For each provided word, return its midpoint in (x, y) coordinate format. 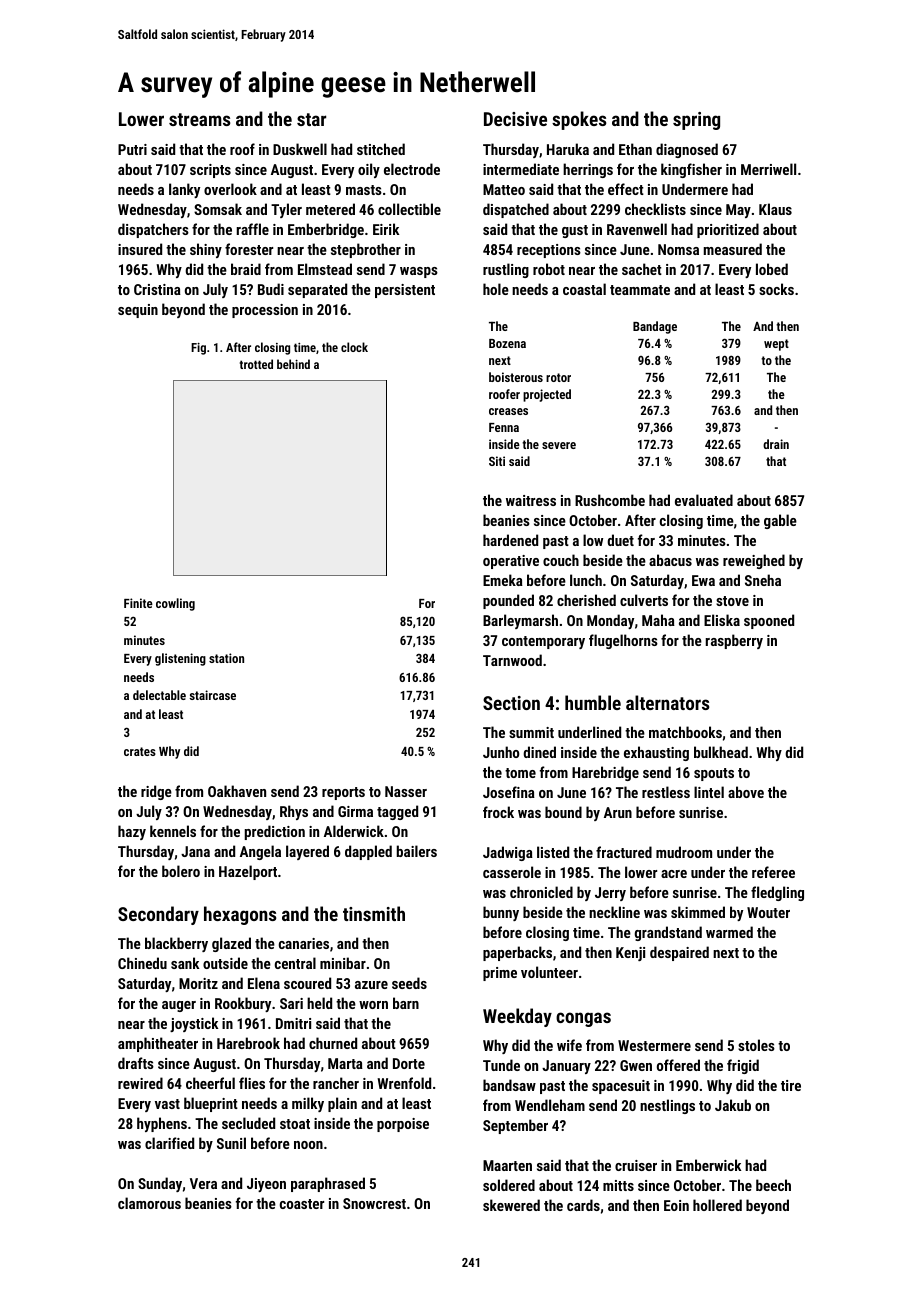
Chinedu (142, 963)
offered (678, 1065)
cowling (175, 604)
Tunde (501, 1065)
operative (511, 562)
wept (776, 345)
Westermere (654, 1045)
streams (199, 119)
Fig (198, 349)
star (311, 119)
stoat (295, 1124)
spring (696, 121)
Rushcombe (610, 500)
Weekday (517, 1017)
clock (354, 347)
